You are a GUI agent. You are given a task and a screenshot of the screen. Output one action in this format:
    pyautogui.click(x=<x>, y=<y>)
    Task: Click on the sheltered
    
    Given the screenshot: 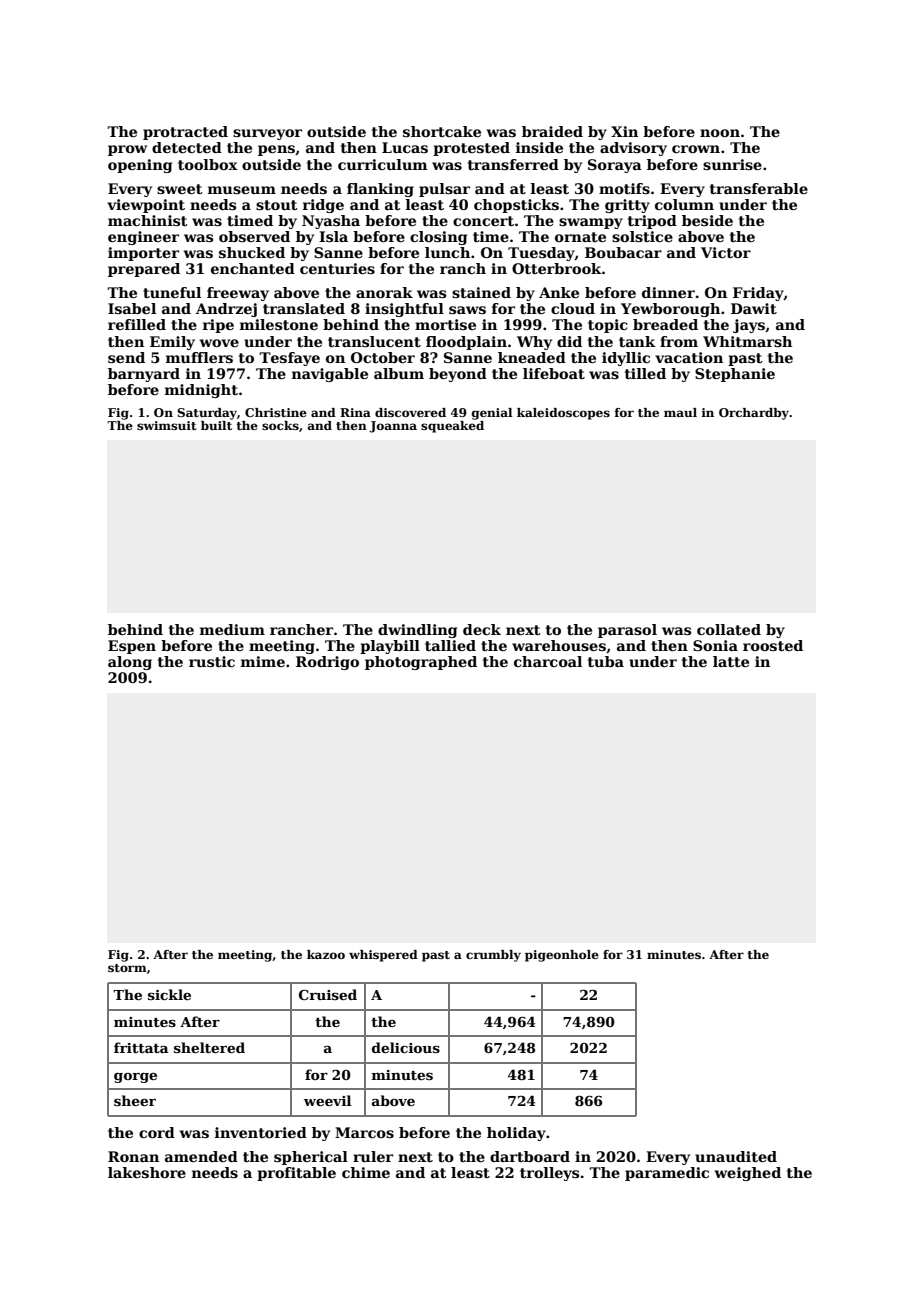 What is the action you would take?
    pyautogui.click(x=209, y=1047)
